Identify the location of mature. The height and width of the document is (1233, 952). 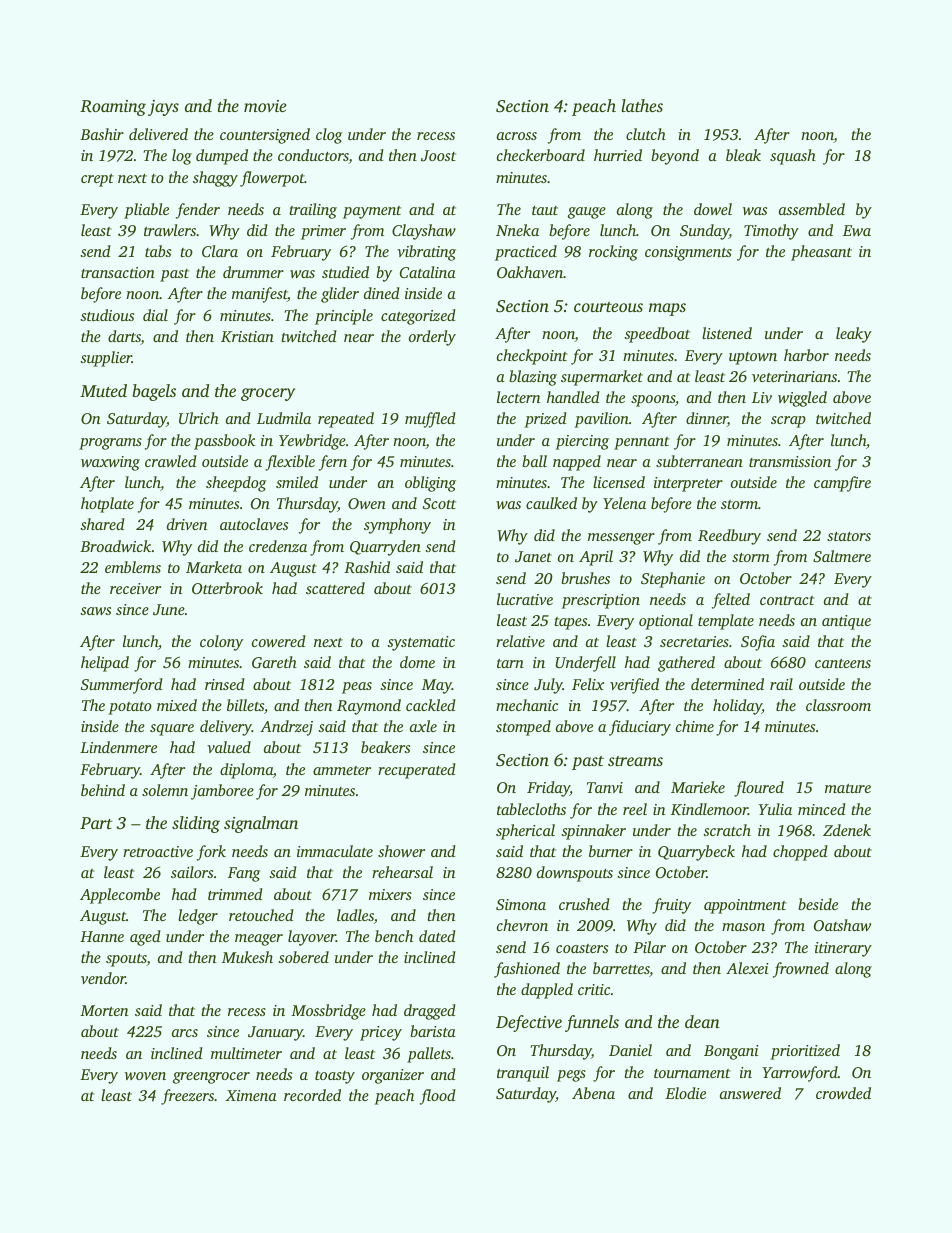
(848, 788).
